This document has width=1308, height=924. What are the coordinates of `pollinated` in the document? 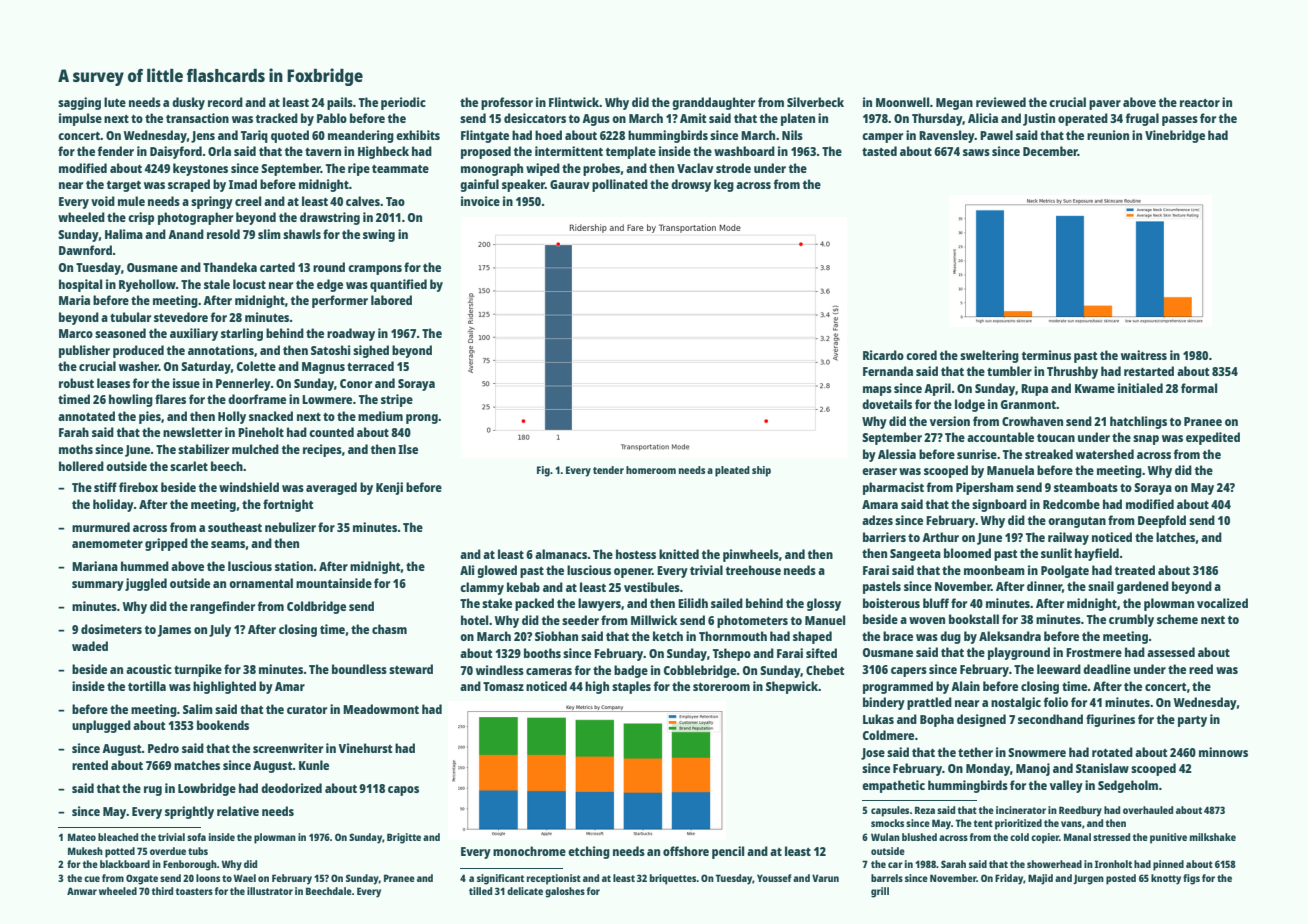 It's located at (620, 185).
